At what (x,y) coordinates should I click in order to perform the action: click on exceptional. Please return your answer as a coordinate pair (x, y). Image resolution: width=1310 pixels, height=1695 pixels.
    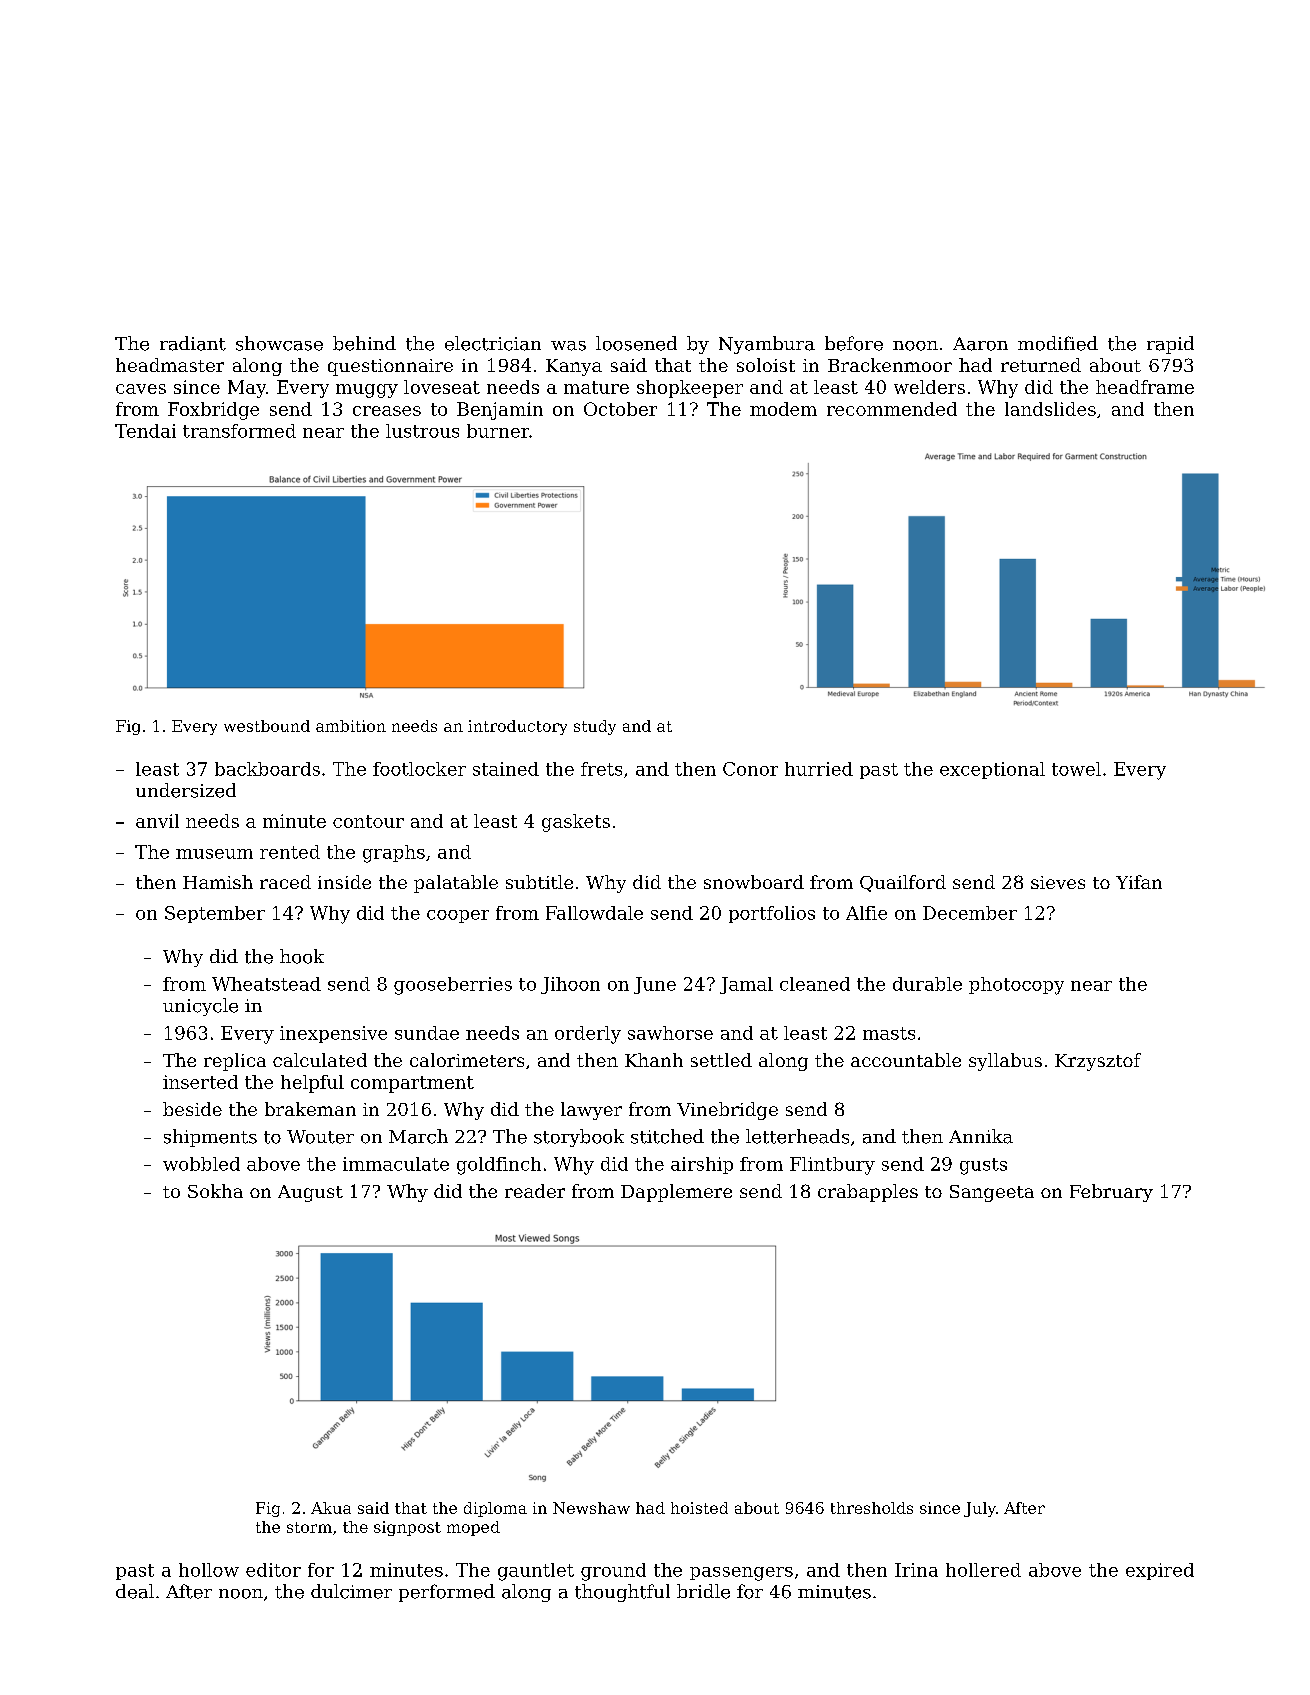
    Looking at the image, I should click on (992, 770).
